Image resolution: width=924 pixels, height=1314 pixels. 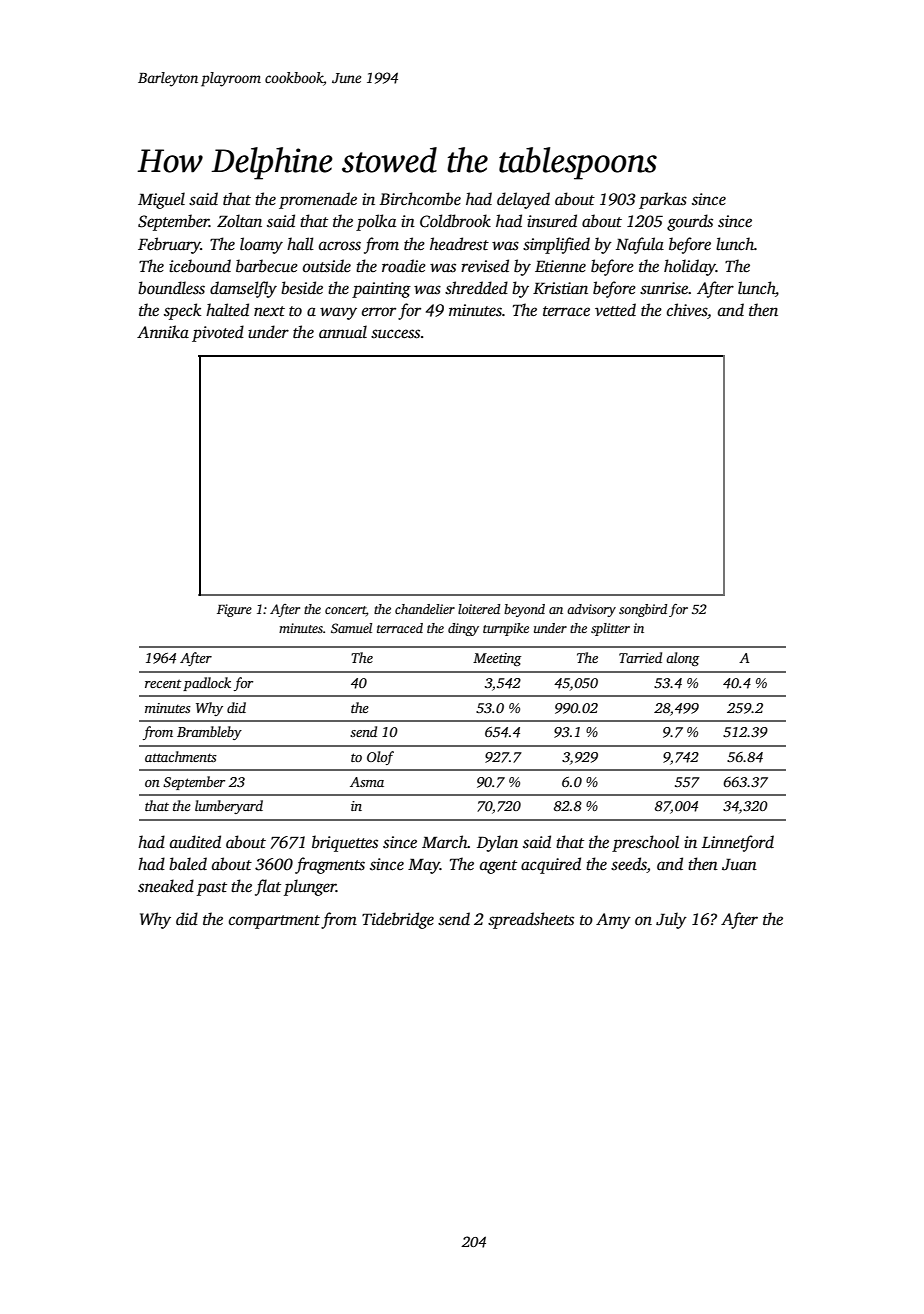 What do you see at coordinates (497, 659) in the document?
I see `Meeting` at bounding box center [497, 659].
